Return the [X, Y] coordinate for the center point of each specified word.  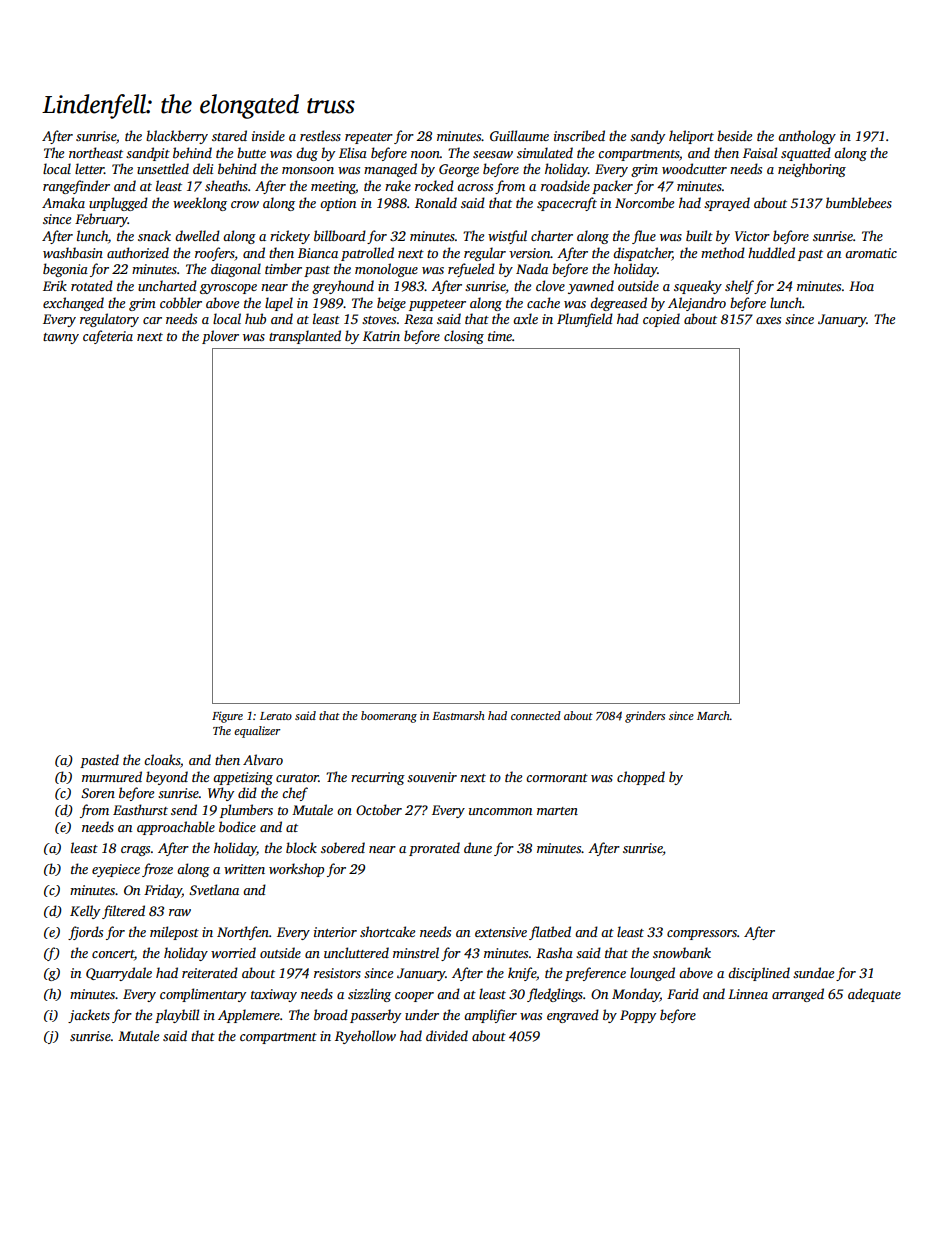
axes [768, 320]
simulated [545, 152]
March [713, 715]
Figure [227, 717]
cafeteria [108, 337]
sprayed [727, 204]
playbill [177, 1016]
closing [464, 337]
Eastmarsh [458, 715]
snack [154, 235]
